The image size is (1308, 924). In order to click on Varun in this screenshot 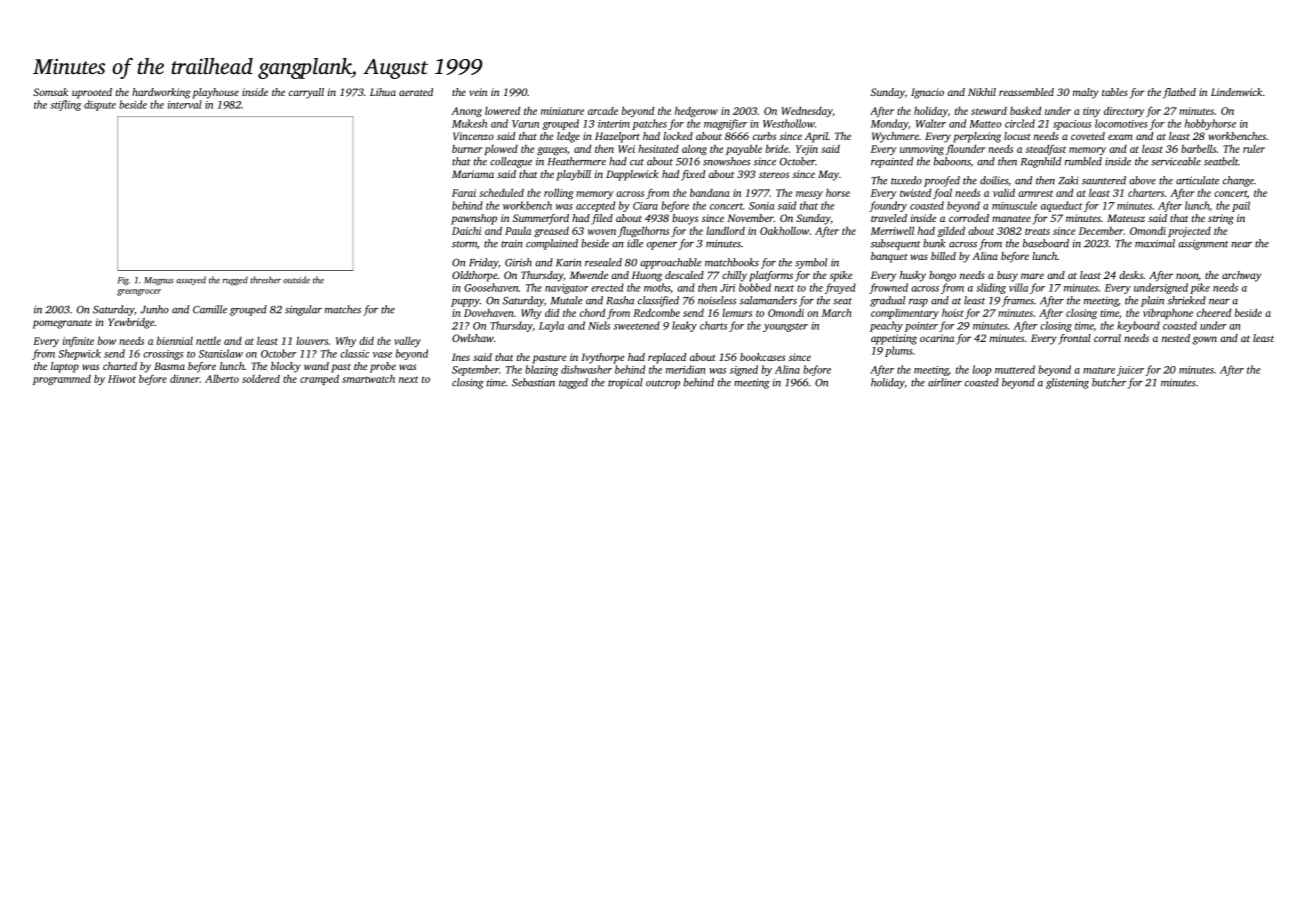, I will do `click(525, 124)`.
